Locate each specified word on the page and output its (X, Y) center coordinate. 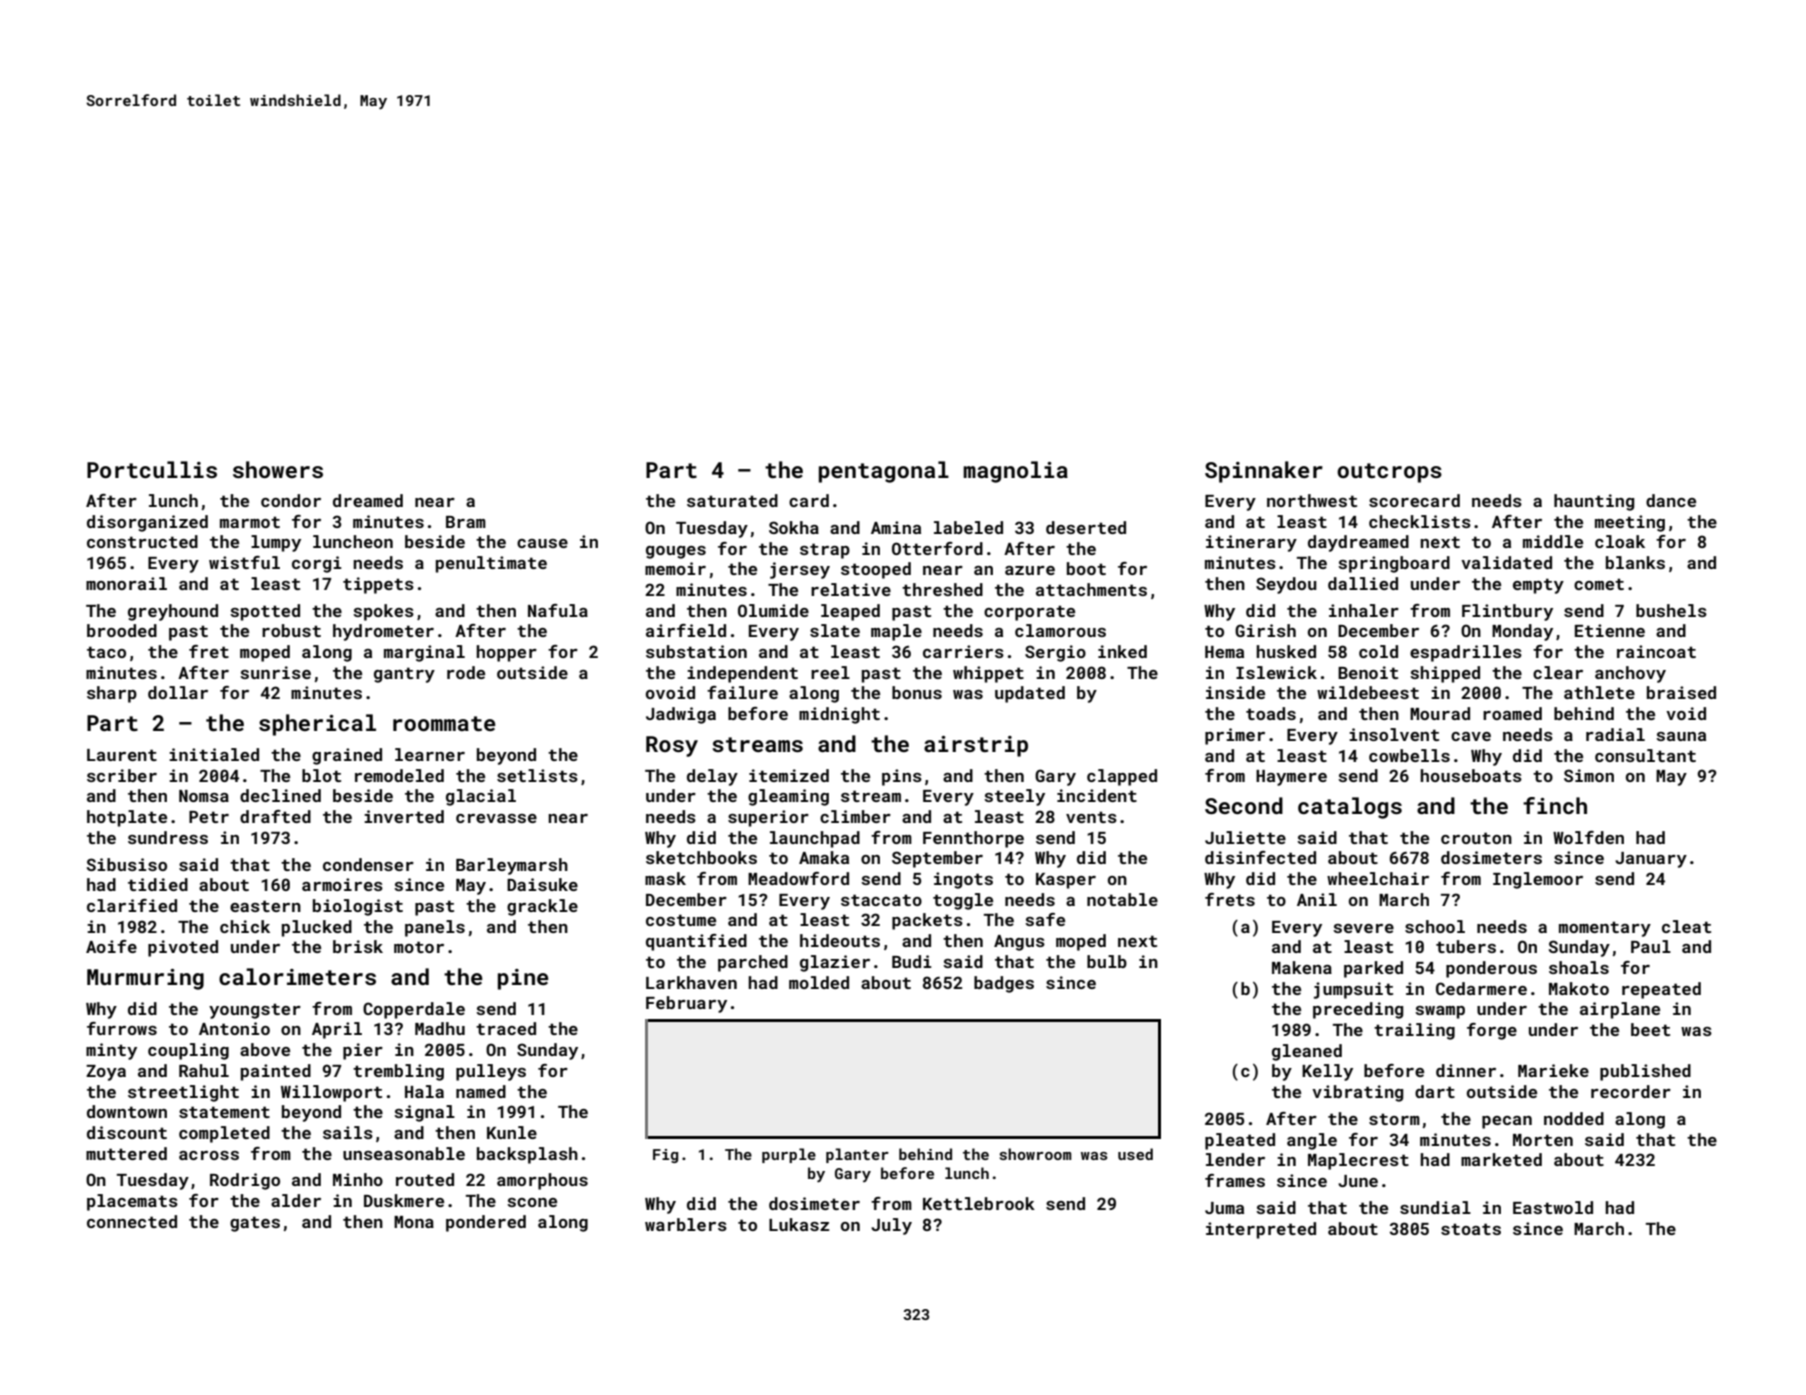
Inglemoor (1538, 880)
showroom (1036, 1154)
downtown (127, 1111)
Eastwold (1553, 1207)
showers (278, 469)
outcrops (1389, 473)
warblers (686, 1224)
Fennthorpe (973, 839)
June (1358, 1181)
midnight (839, 715)
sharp (112, 694)
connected (132, 1221)
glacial (481, 797)
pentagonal (884, 472)
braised (1681, 692)
